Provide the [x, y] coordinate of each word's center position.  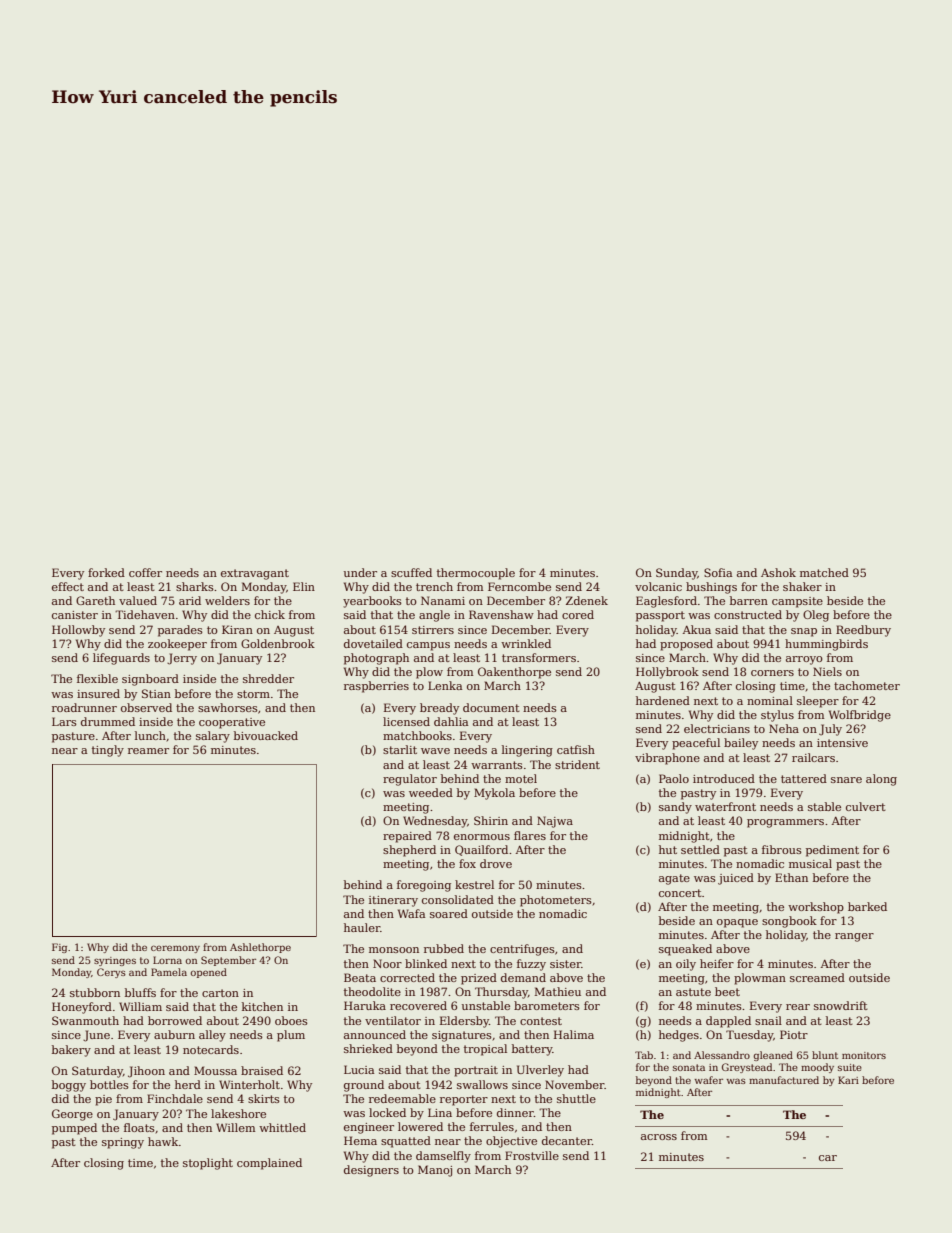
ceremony [175, 949]
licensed [406, 721]
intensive [842, 743]
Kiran [237, 629]
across [659, 1137]
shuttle [576, 1098]
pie [103, 1100]
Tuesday [749, 1036]
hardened [663, 700]
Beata [360, 977]
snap [804, 632]
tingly [108, 751]
